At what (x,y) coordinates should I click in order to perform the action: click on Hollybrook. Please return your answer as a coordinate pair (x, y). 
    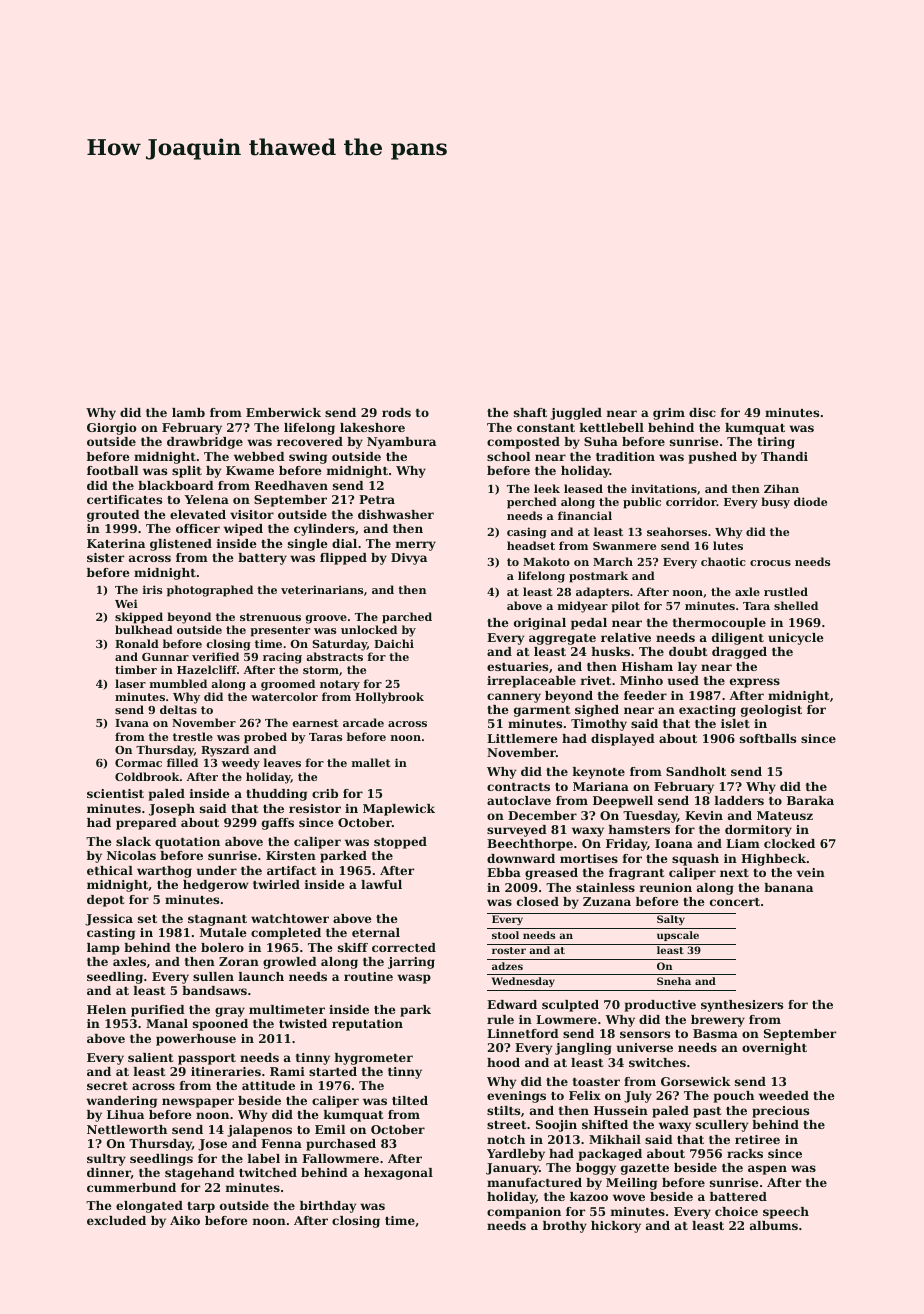
    Looking at the image, I should click on (389, 698).
